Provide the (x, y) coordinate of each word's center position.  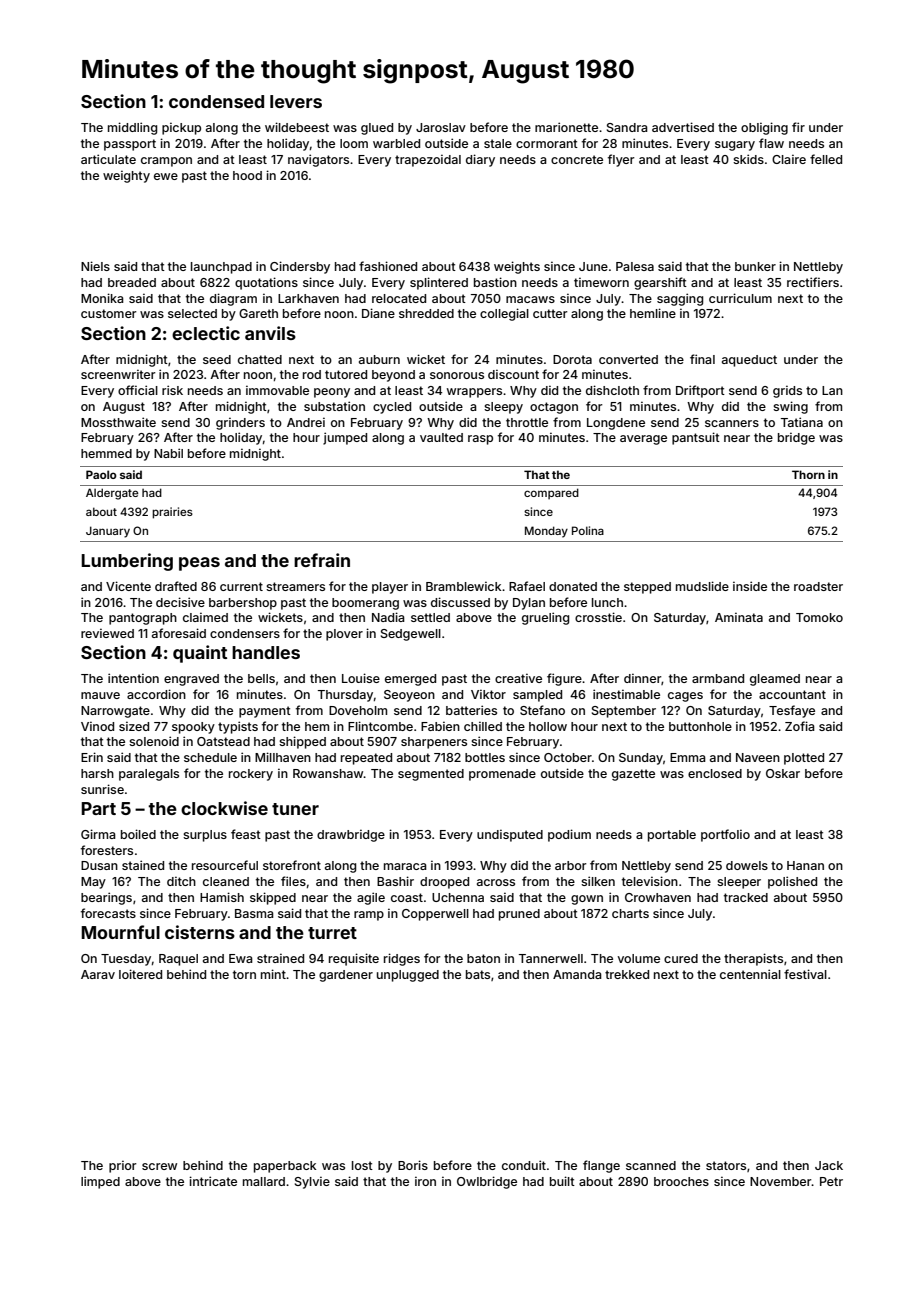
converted (628, 359)
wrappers (474, 393)
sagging (680, 299)
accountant (792, 694)
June (593, 266)
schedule (210, 757)
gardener (346, 976)
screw (159, 1166)
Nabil (168, 453)
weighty (126, 176)
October (568, 757)
